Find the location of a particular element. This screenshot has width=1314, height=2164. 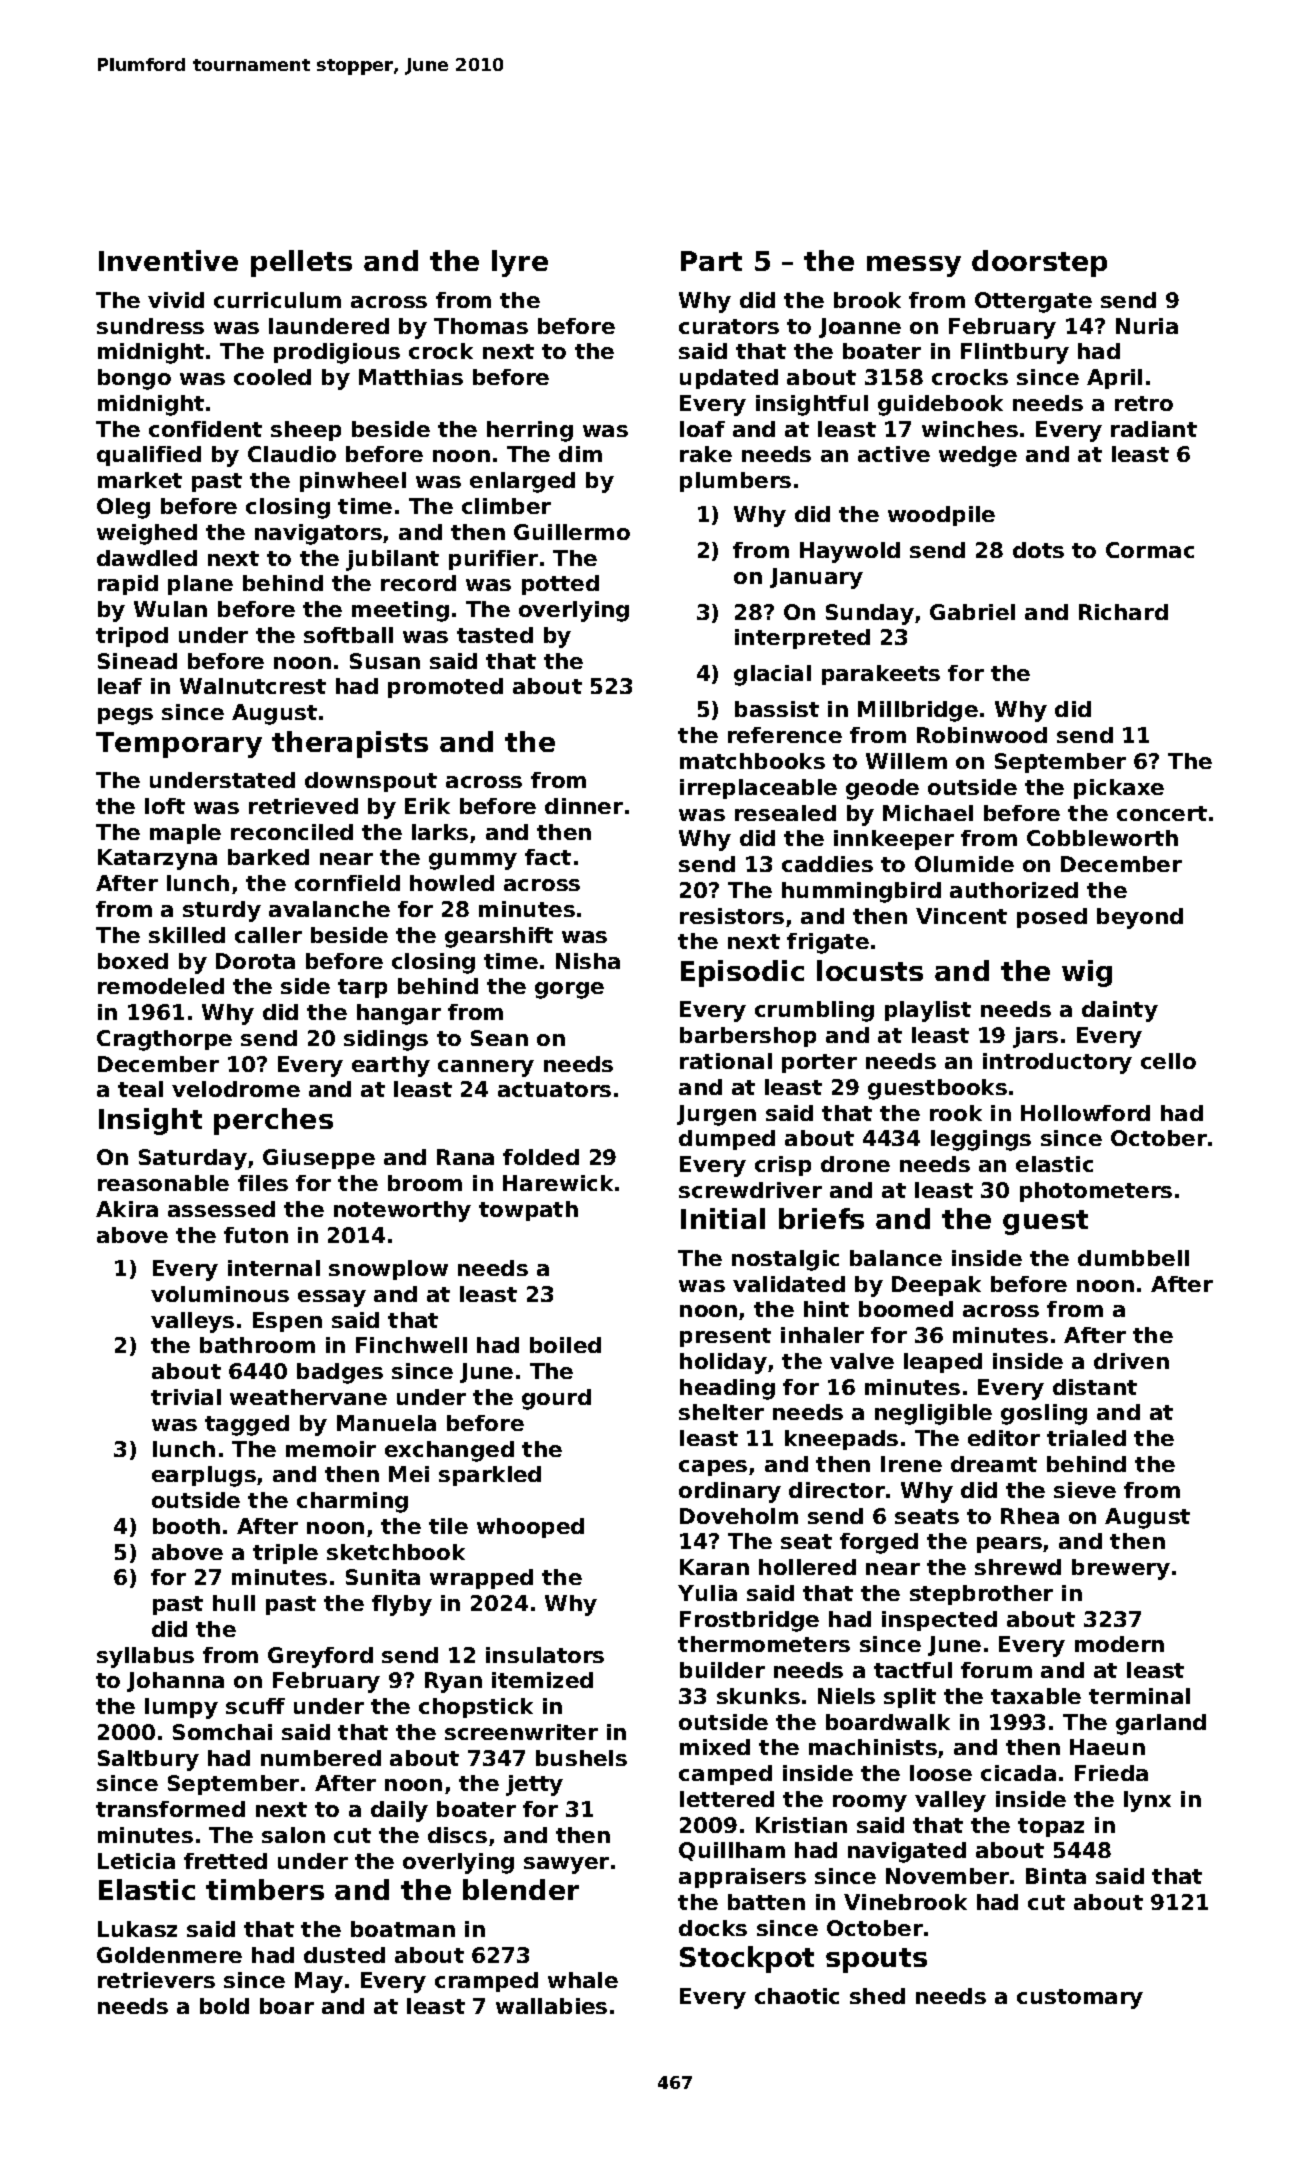

whale is located at coordinates (583, 1980).
